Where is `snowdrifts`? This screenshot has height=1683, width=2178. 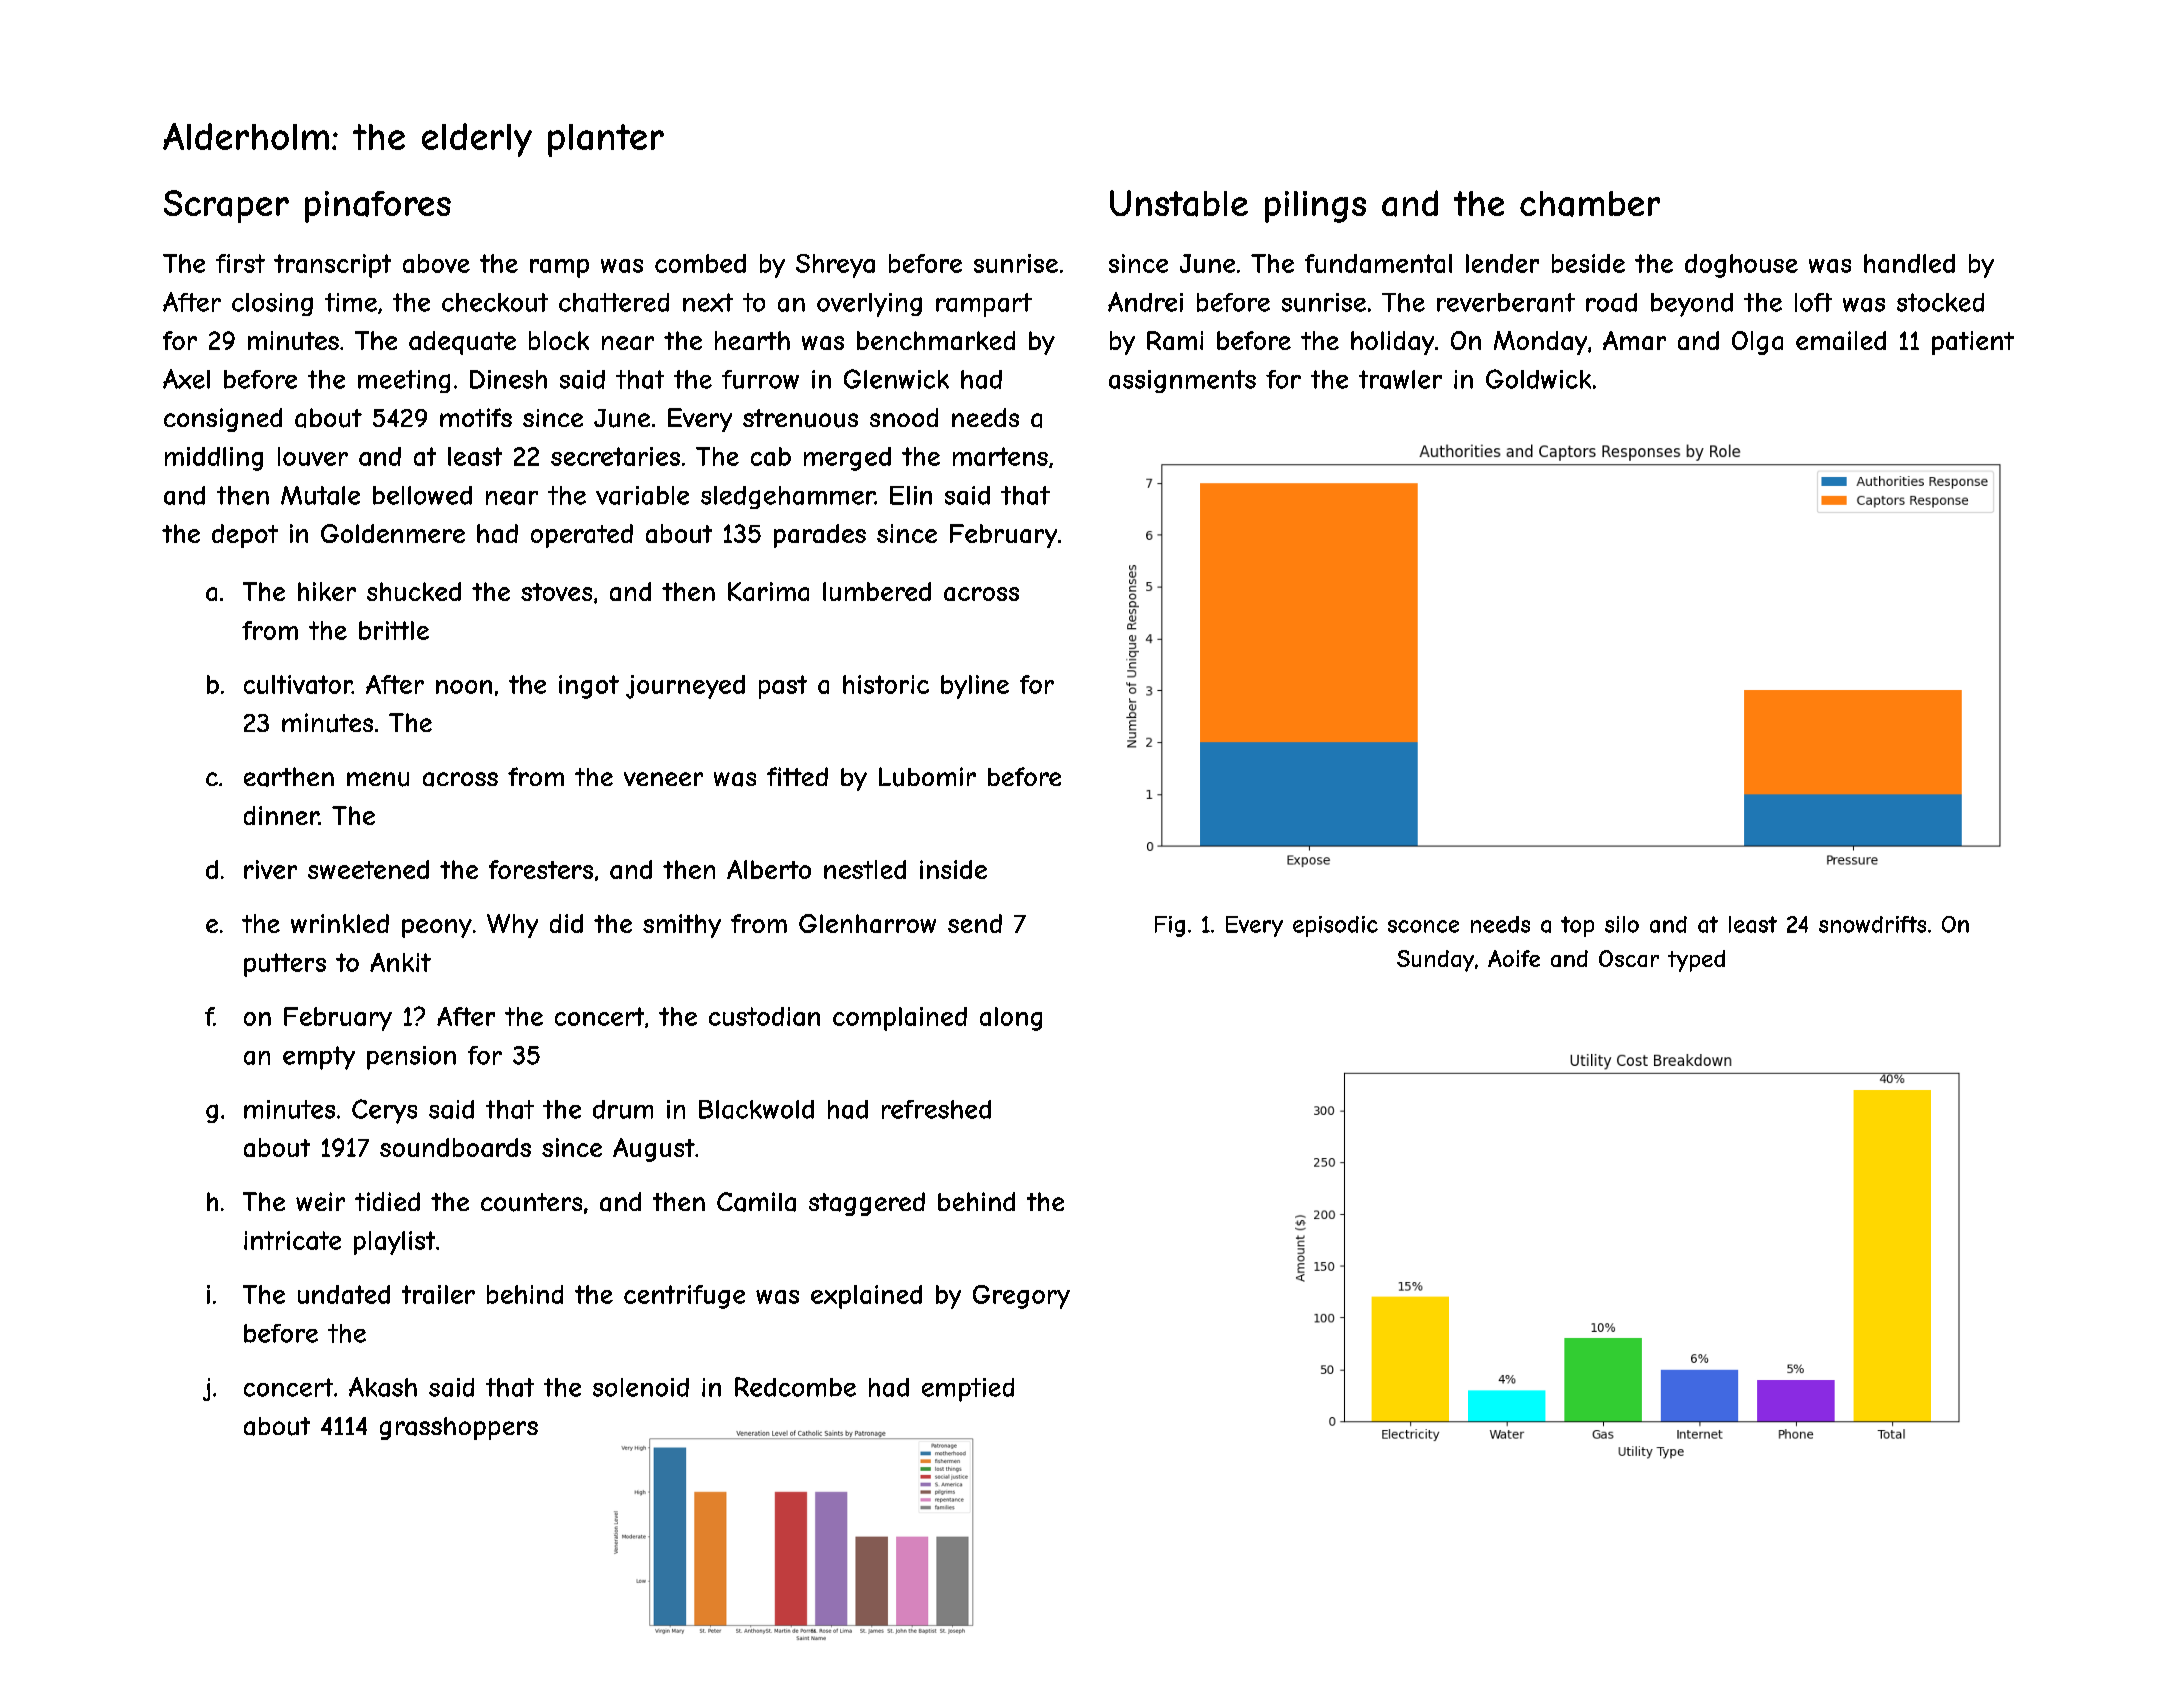
snowdrifts is located at coordinates (1872, 924).
